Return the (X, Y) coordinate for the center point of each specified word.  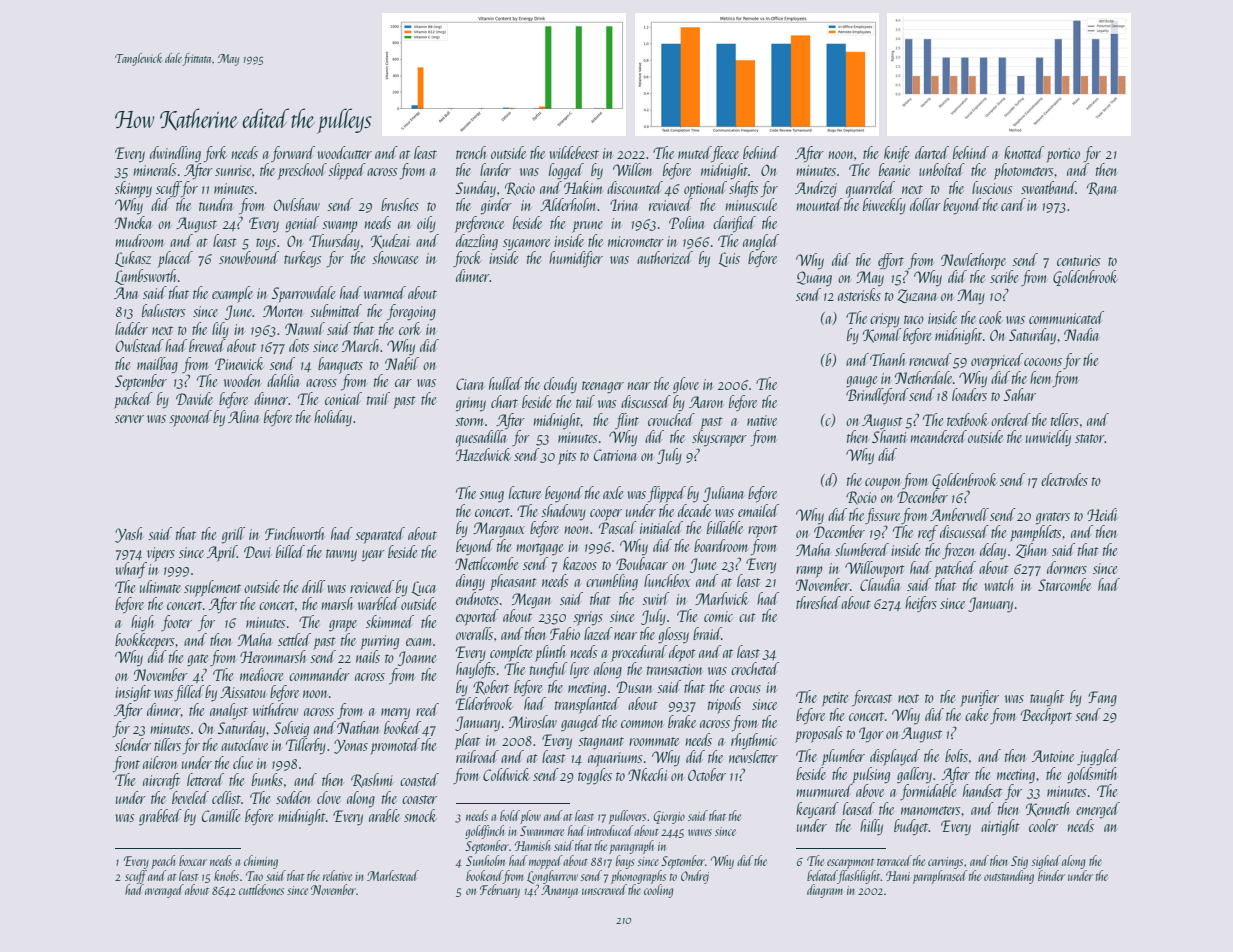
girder (496, 206)
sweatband (1048, 187)
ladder (131, 328)
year (373, 555)
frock (467, 259)
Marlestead (393, 875)
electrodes (1064, 479)
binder (1051, 875)
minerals (155, 169)
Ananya (559, 891)
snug (491, 496)
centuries (1078, 260)
